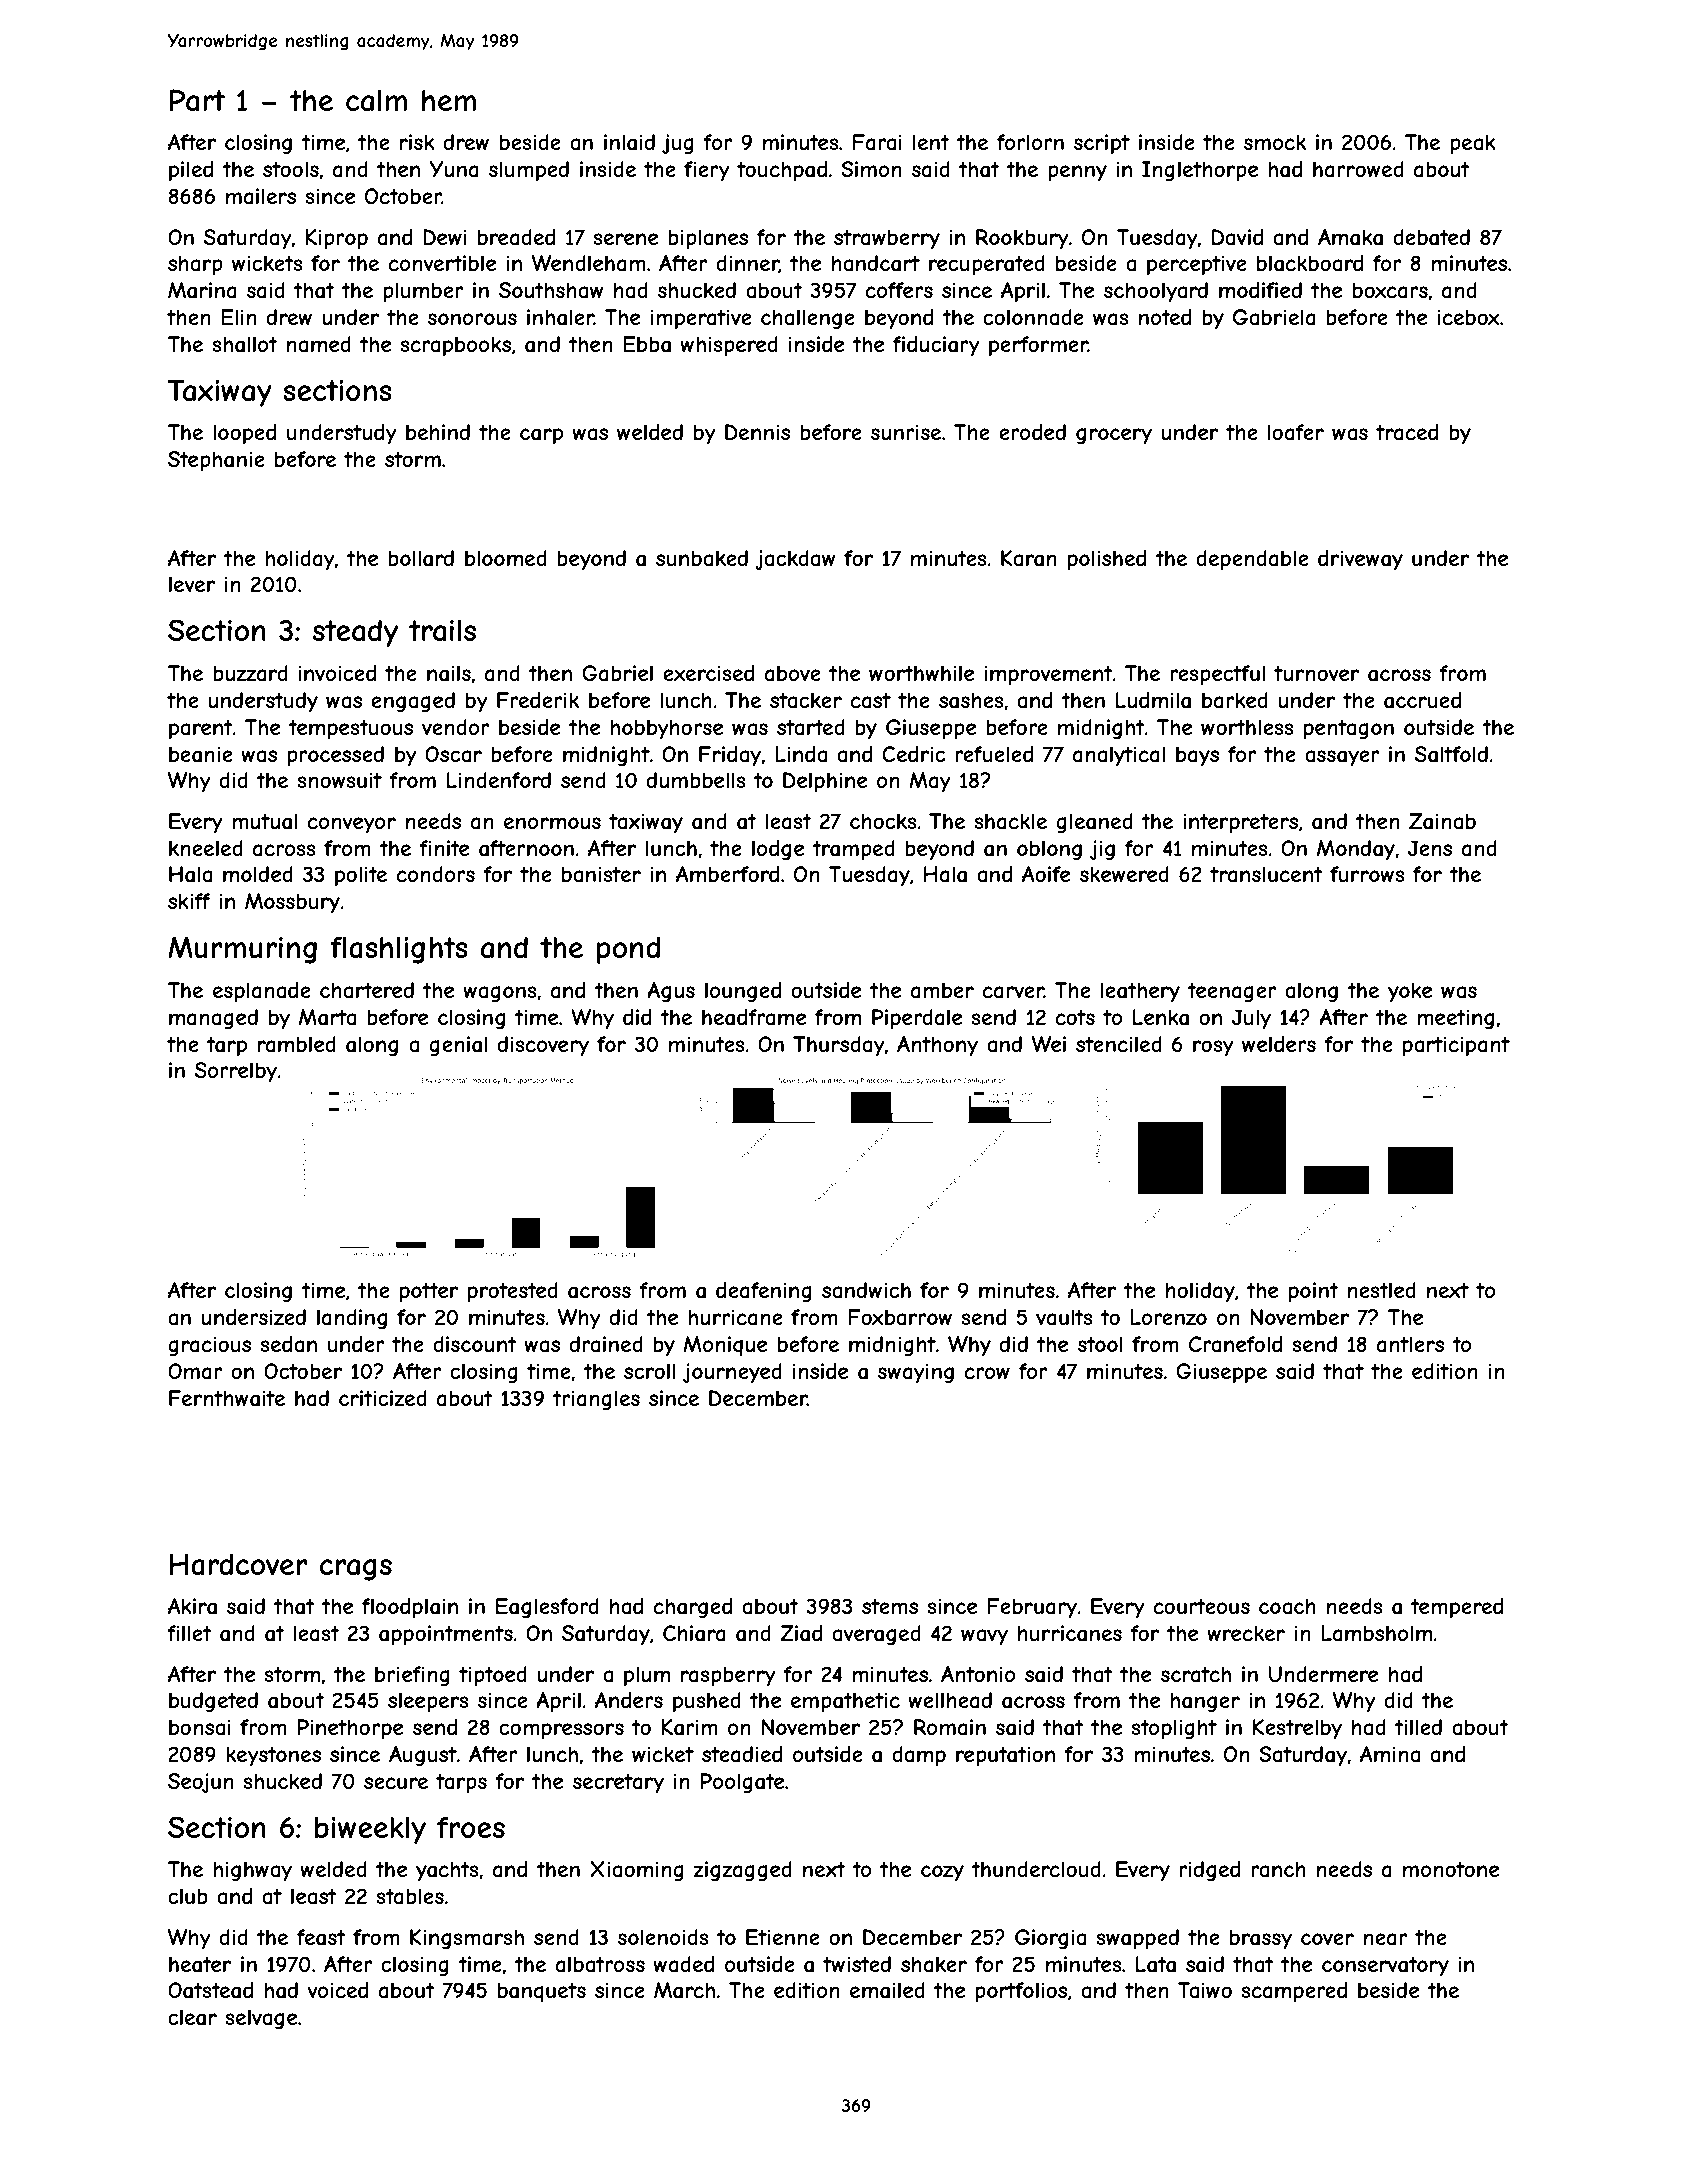 This page has width=1683, height=2178. What do you see at coordinates (429, 1292) in the page?
I see `potter` at bounding box center [429, 1292].
